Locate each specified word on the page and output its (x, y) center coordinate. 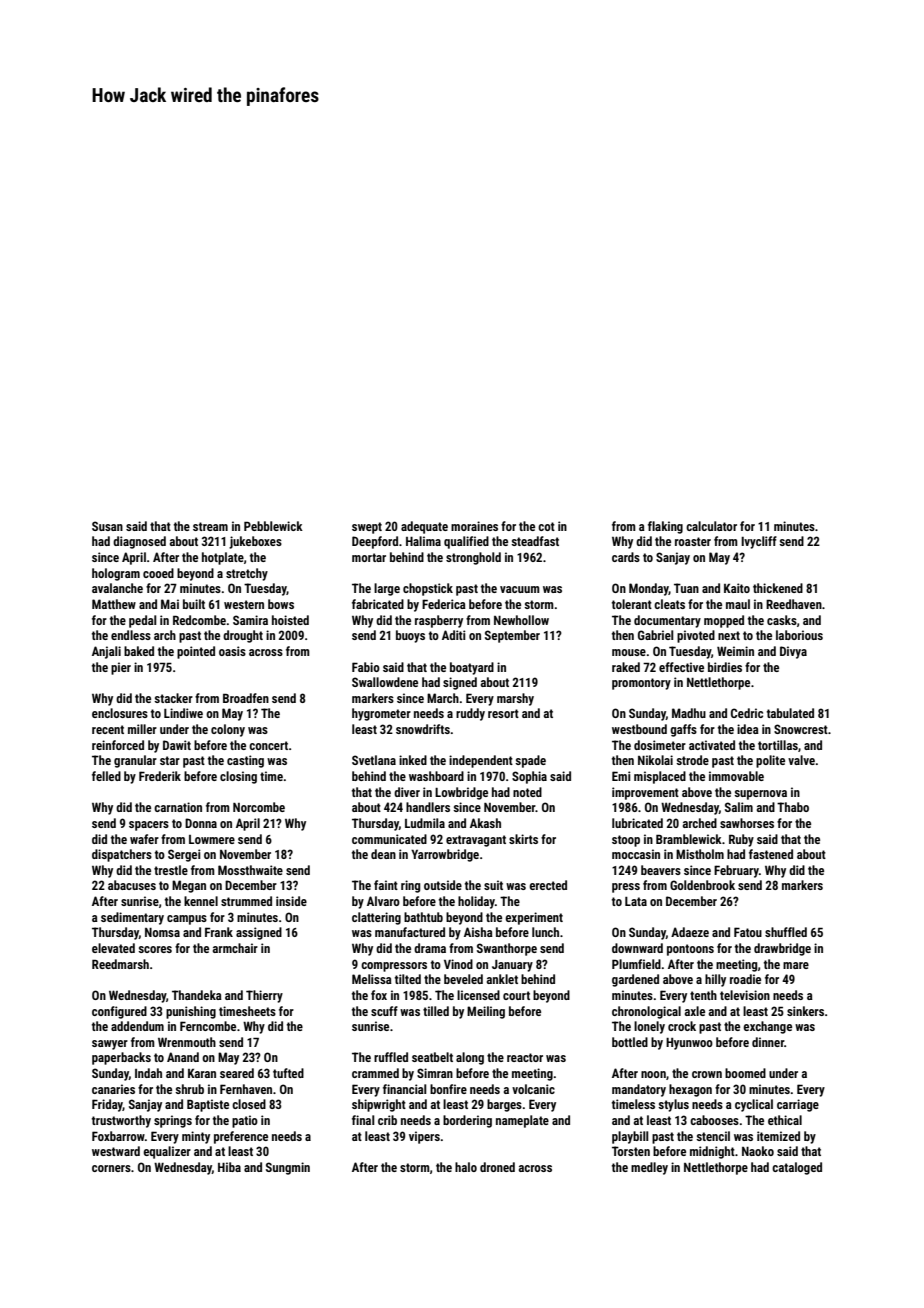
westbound (639, 729)
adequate (424, 527)
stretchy (247, 574)
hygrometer (381, 714)
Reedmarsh (120, 964)
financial (405, 1089)
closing (238, 777)
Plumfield (636, 964)
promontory (641, 684)
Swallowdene (385, 682)
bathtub (423, 917)
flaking (665, 527)
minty (196, 1137)
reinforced (118, 745)
